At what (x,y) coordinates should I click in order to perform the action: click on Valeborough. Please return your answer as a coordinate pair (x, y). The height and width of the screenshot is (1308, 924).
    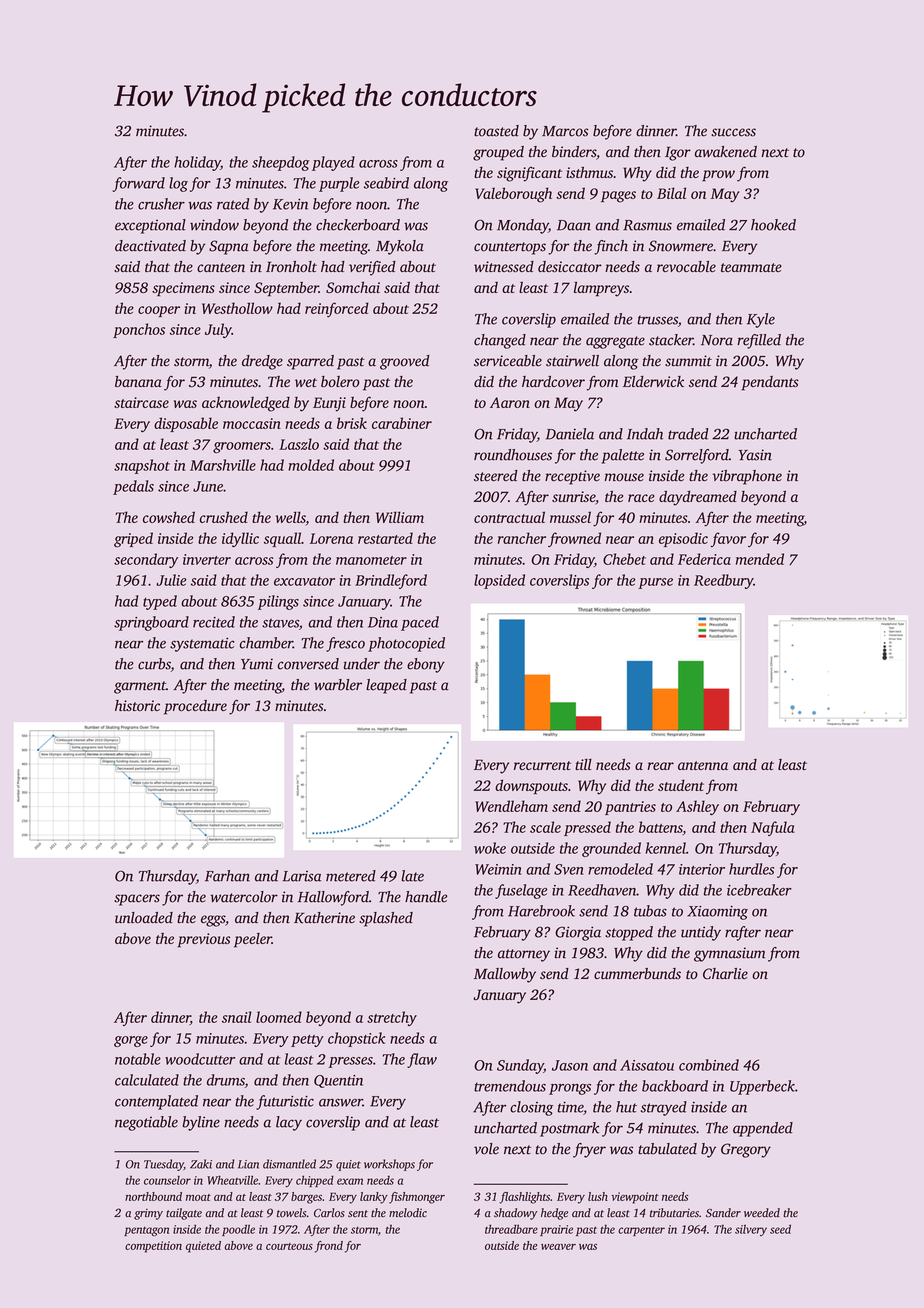
    Looking at the image, I should click on (513, 195).
